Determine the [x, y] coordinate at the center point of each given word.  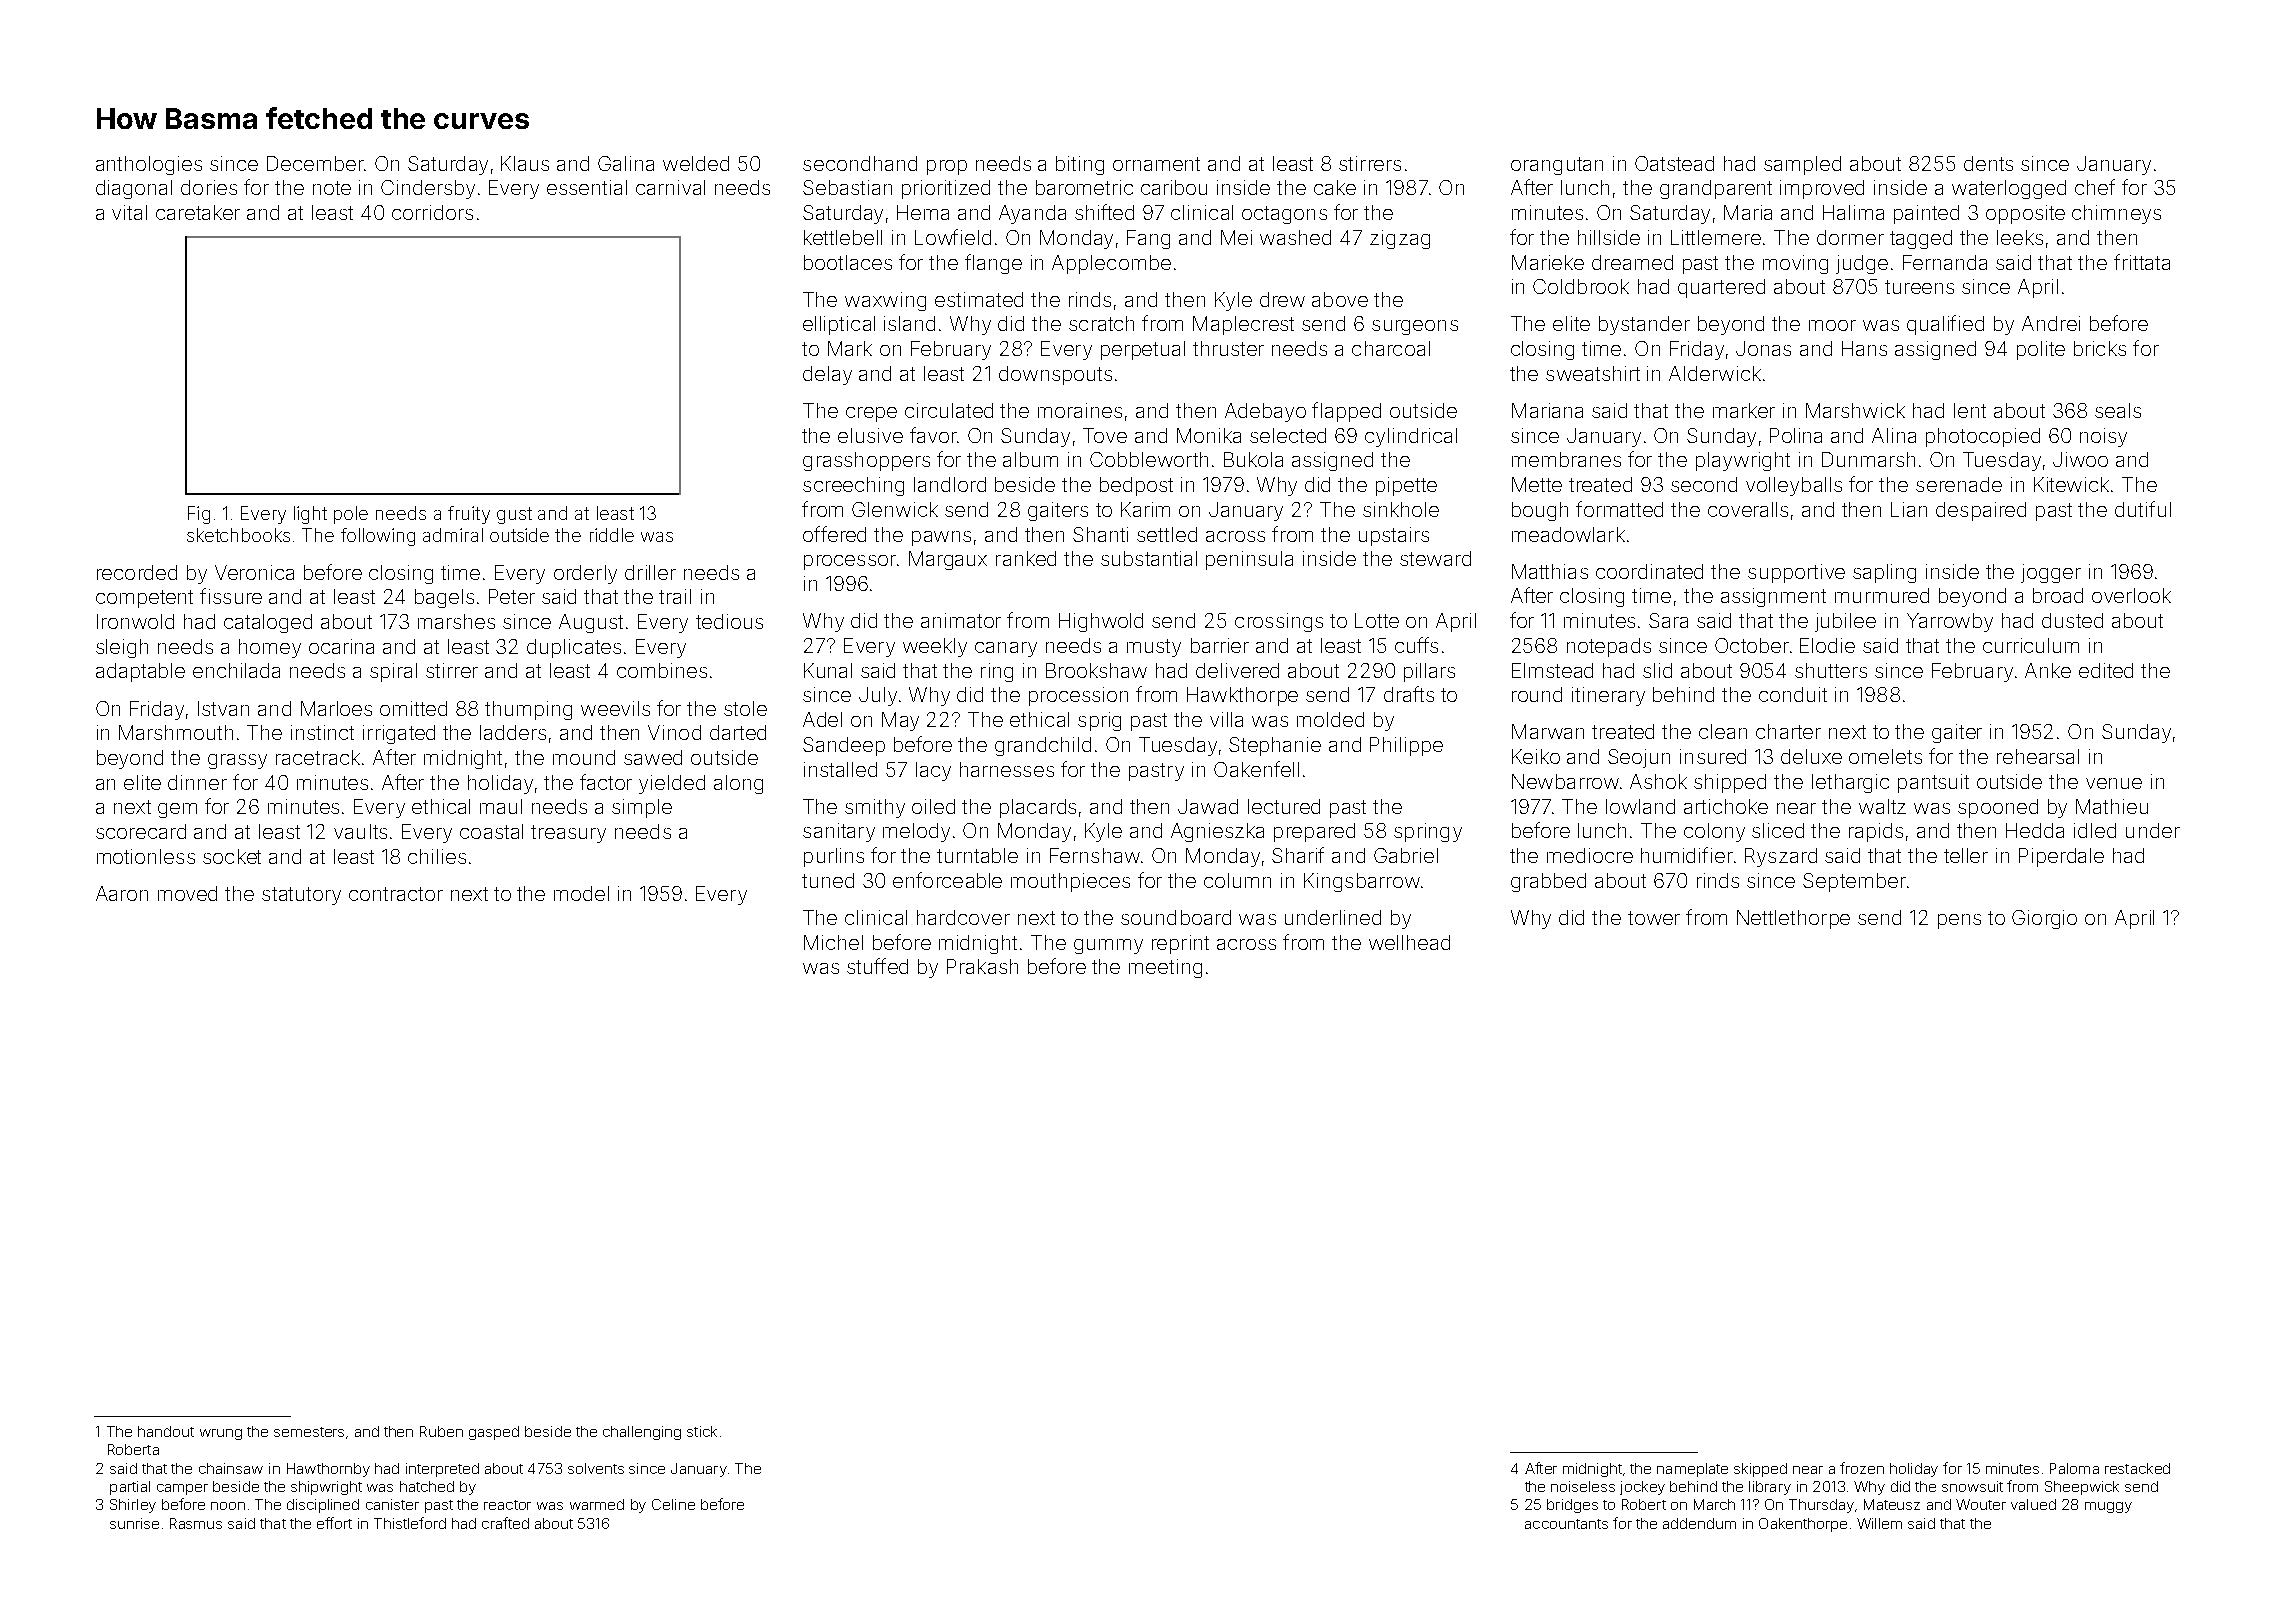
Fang [1148, 239]
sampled [1802, 165]
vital [129, 212]
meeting [1165, 968]
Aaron [122, 893]
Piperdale [2061, 857]
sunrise [134, 1523]
